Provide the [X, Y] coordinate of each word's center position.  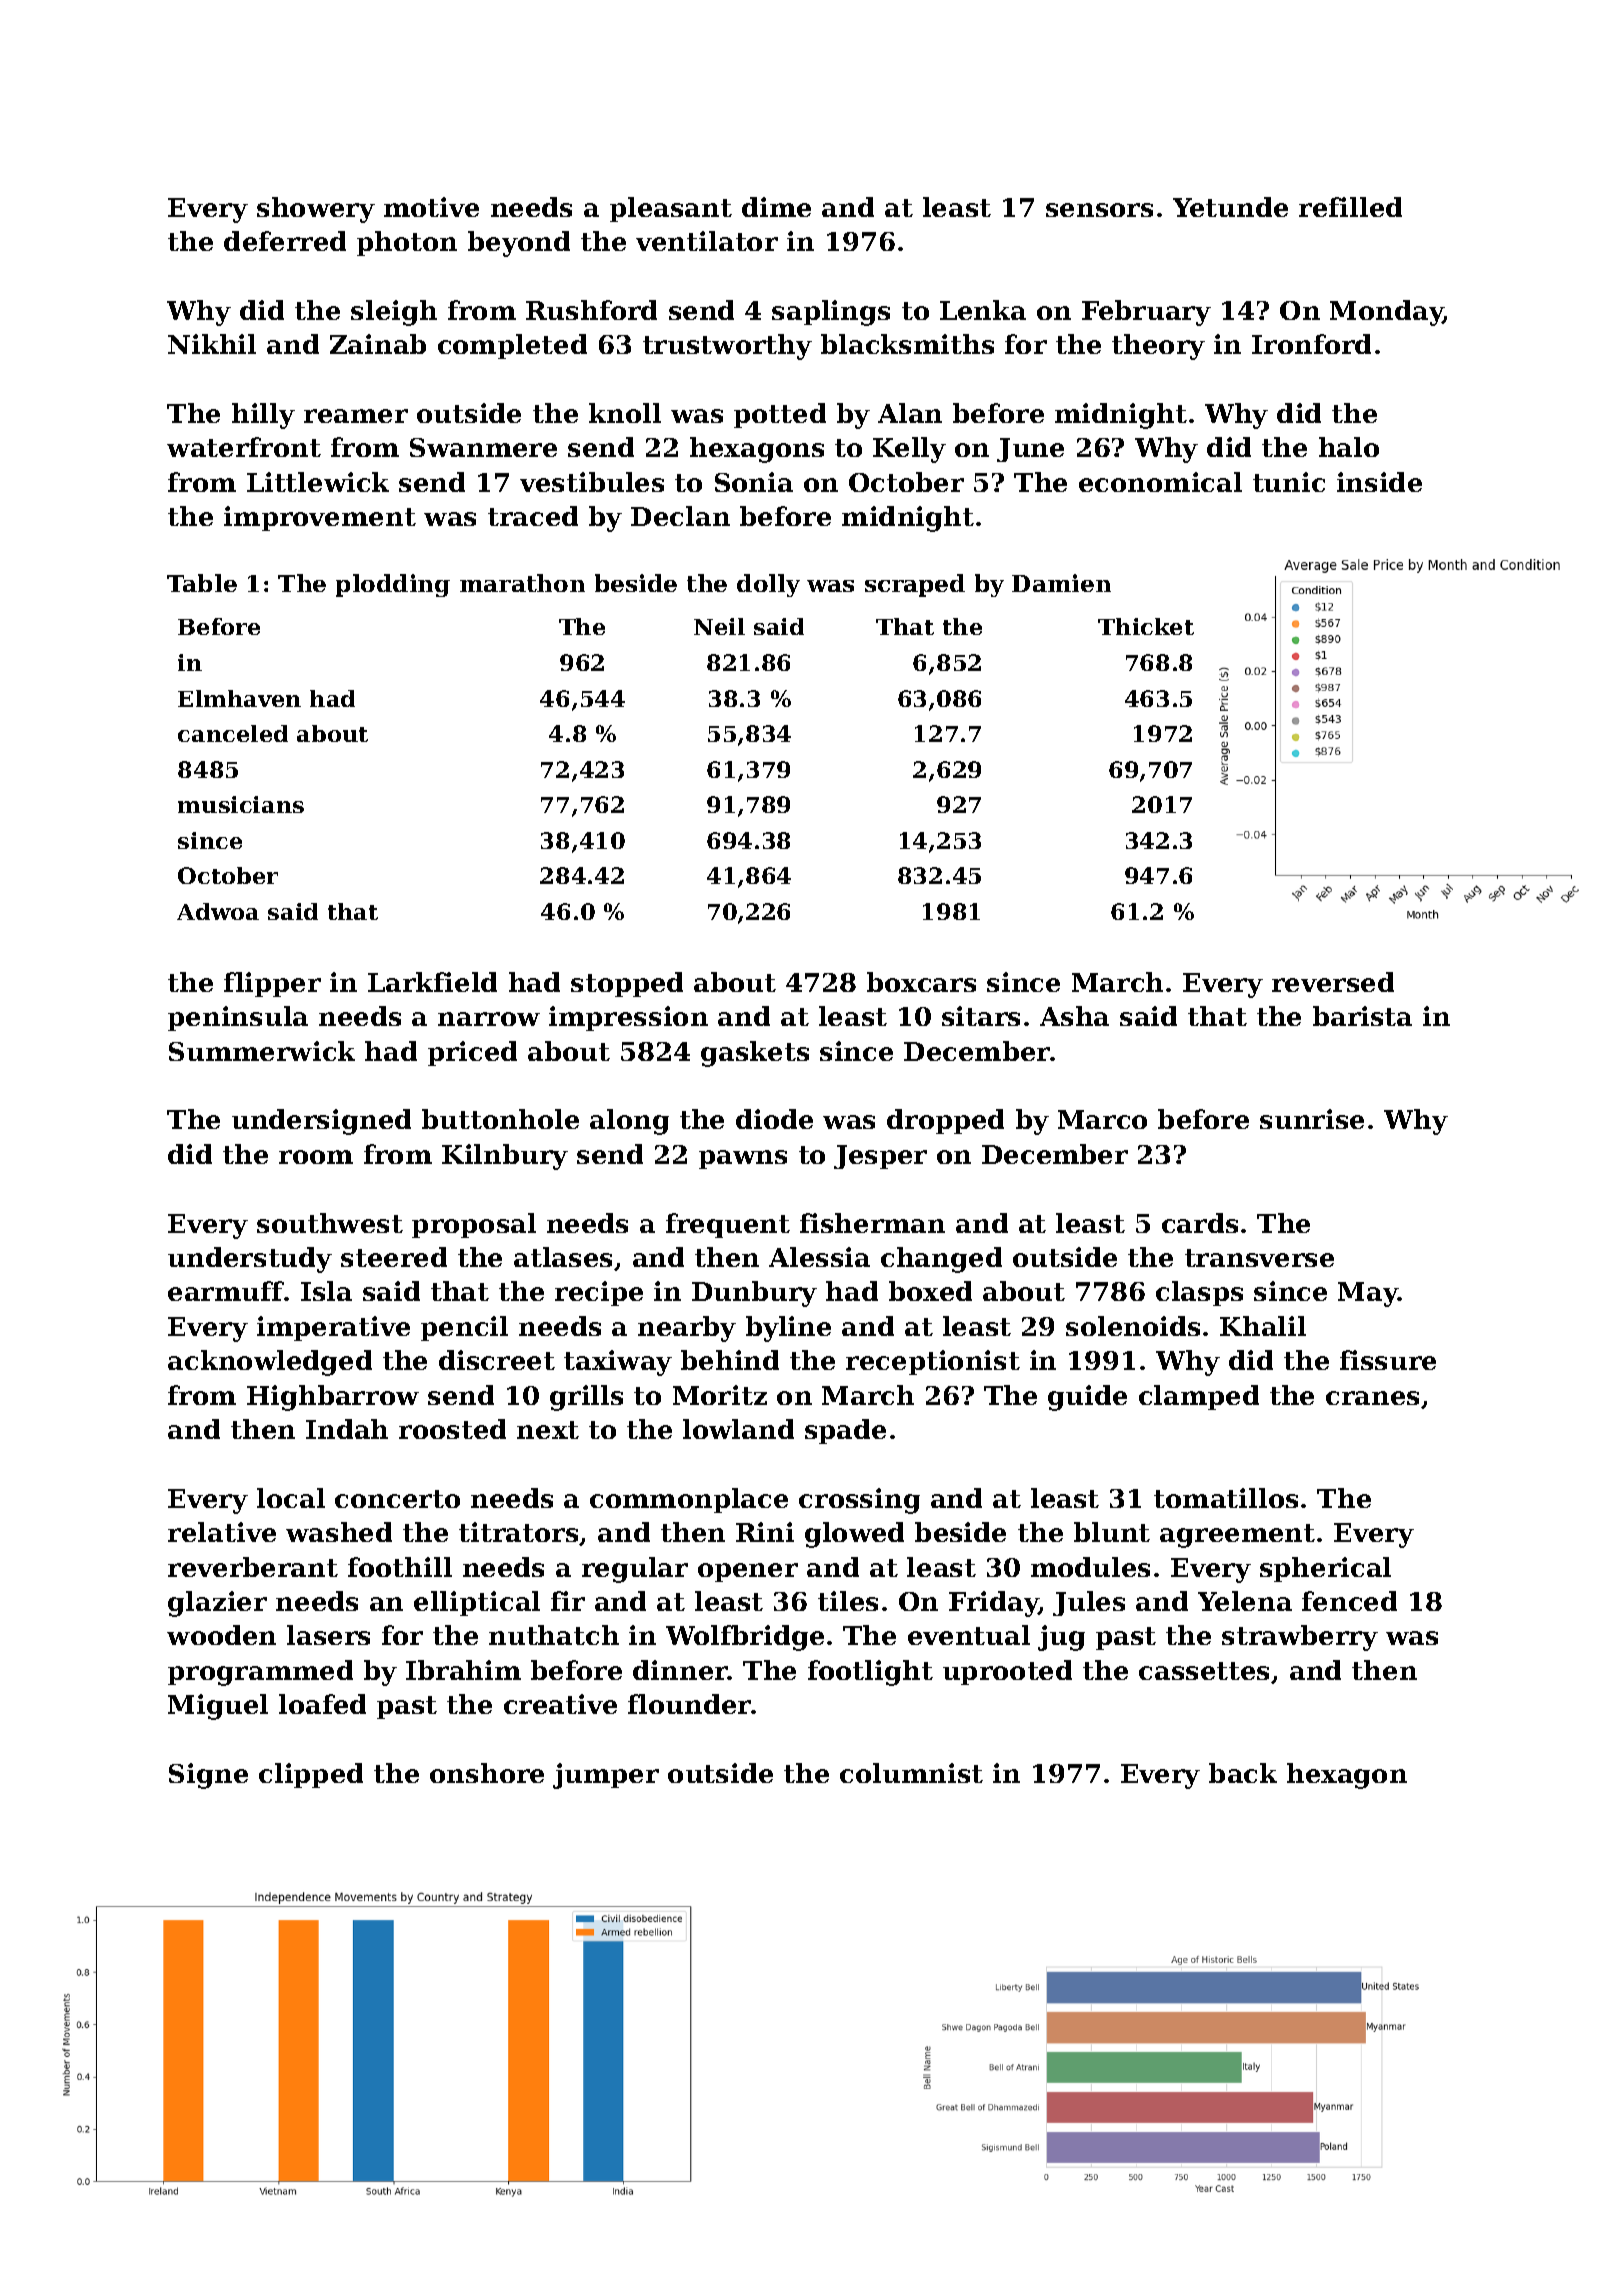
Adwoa [218, 911]
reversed [1333, 982]
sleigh [394, 313]
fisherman [872, 1223]
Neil [719, 626]
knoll [625, 413]
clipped [311, 1775]
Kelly [909, 450]
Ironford [1311, 344]
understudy [250, 1260]
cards [1200, 1223]
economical [1160, 482]
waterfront [244, 447]
